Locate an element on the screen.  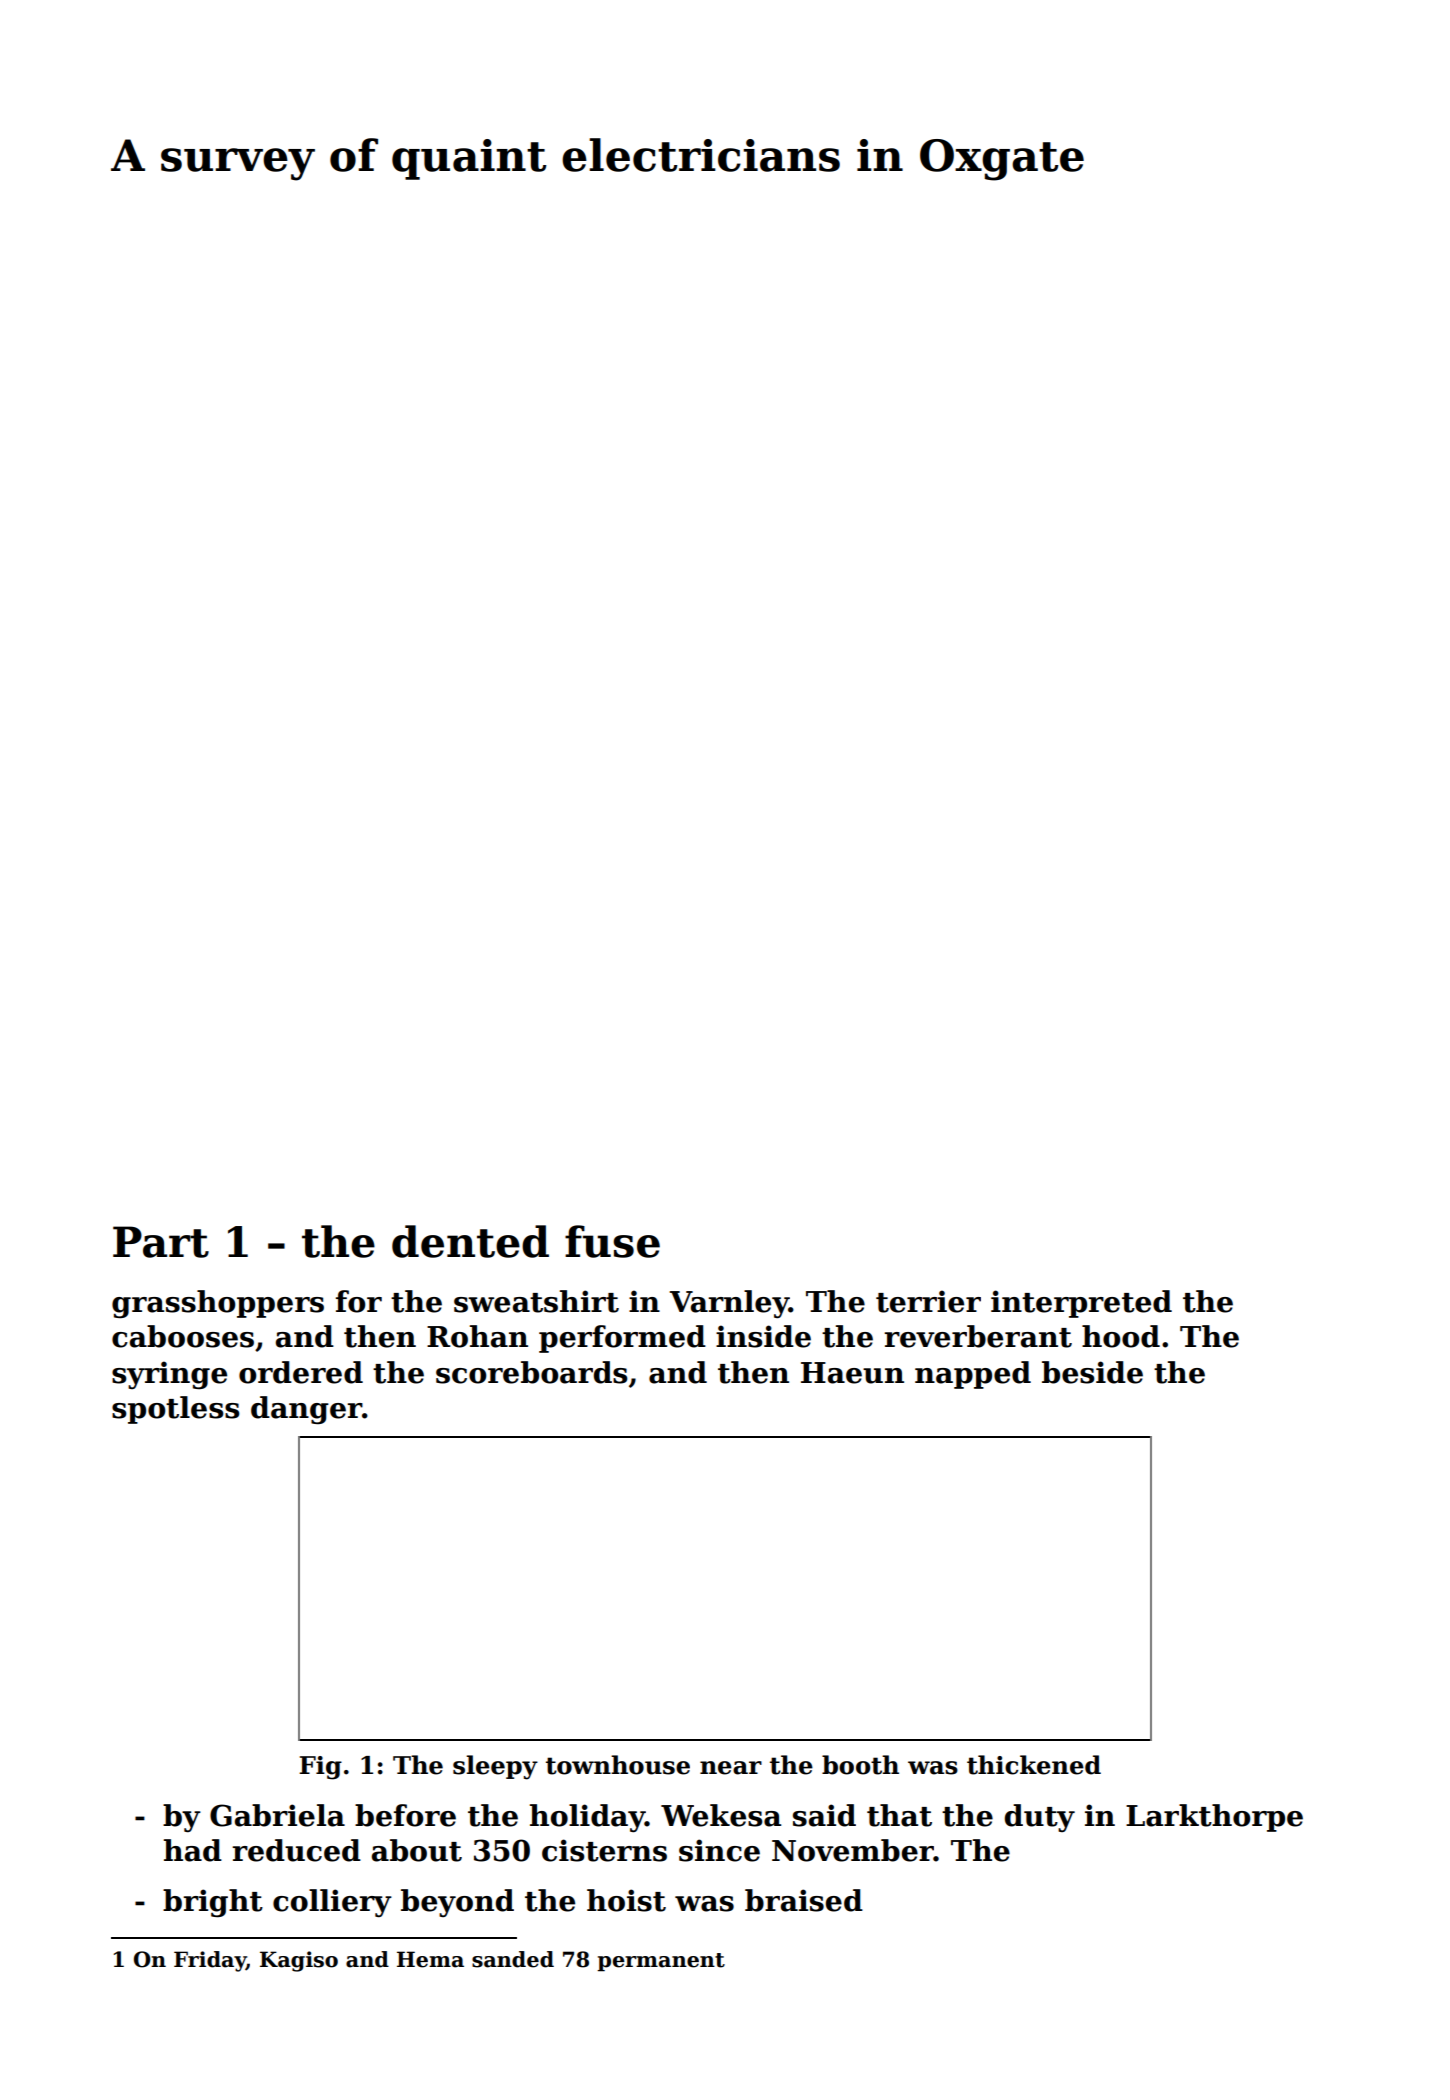
Gabriela is located at coordinates (277, 1815).
